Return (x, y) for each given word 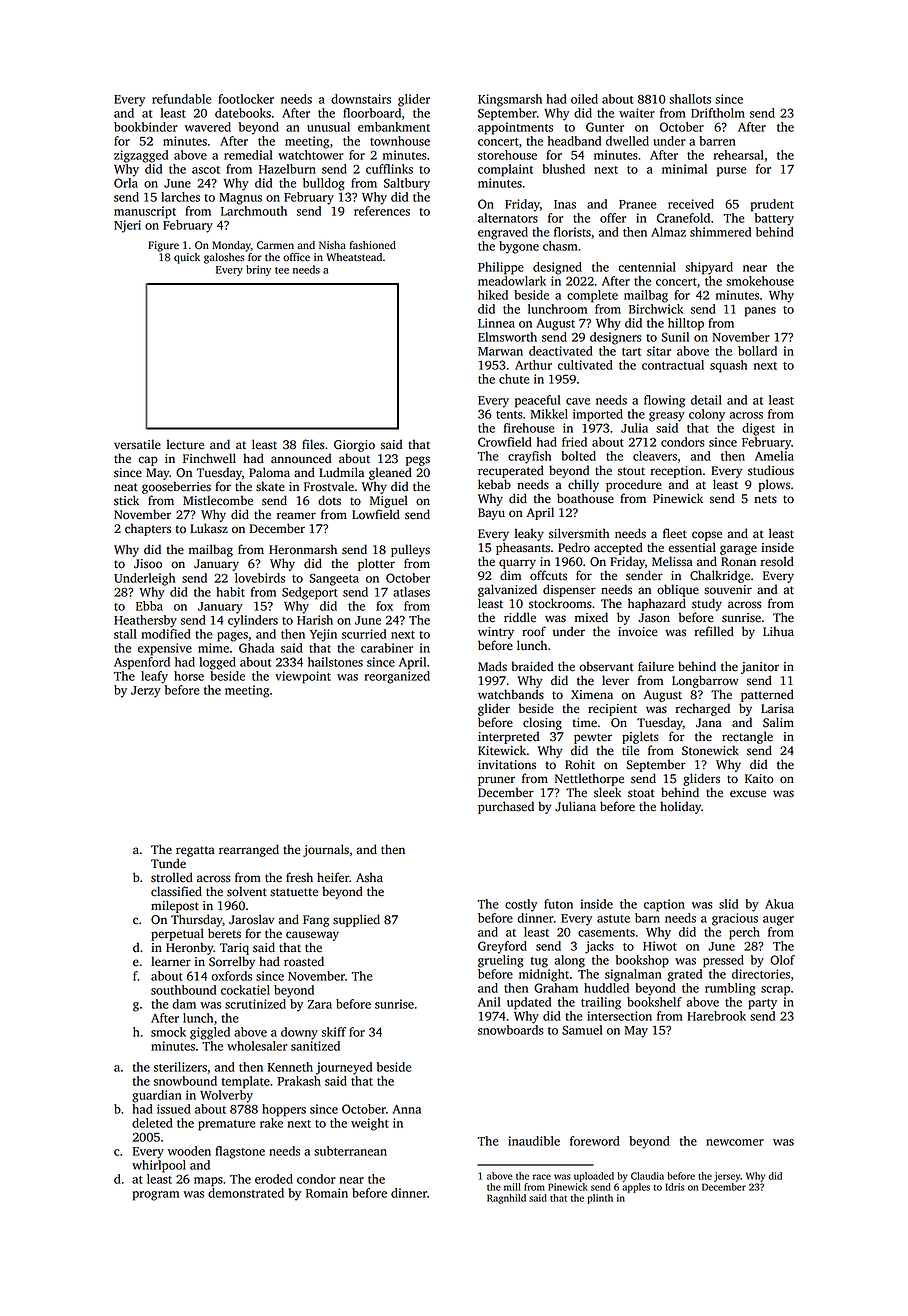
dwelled (627, 141)
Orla (126, 183)
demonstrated (246, 1193)
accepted (618, 548)
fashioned (373, 245)
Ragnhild (506, 1199)
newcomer (735, 1142)
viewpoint (303, 677)
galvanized (507, 590)
